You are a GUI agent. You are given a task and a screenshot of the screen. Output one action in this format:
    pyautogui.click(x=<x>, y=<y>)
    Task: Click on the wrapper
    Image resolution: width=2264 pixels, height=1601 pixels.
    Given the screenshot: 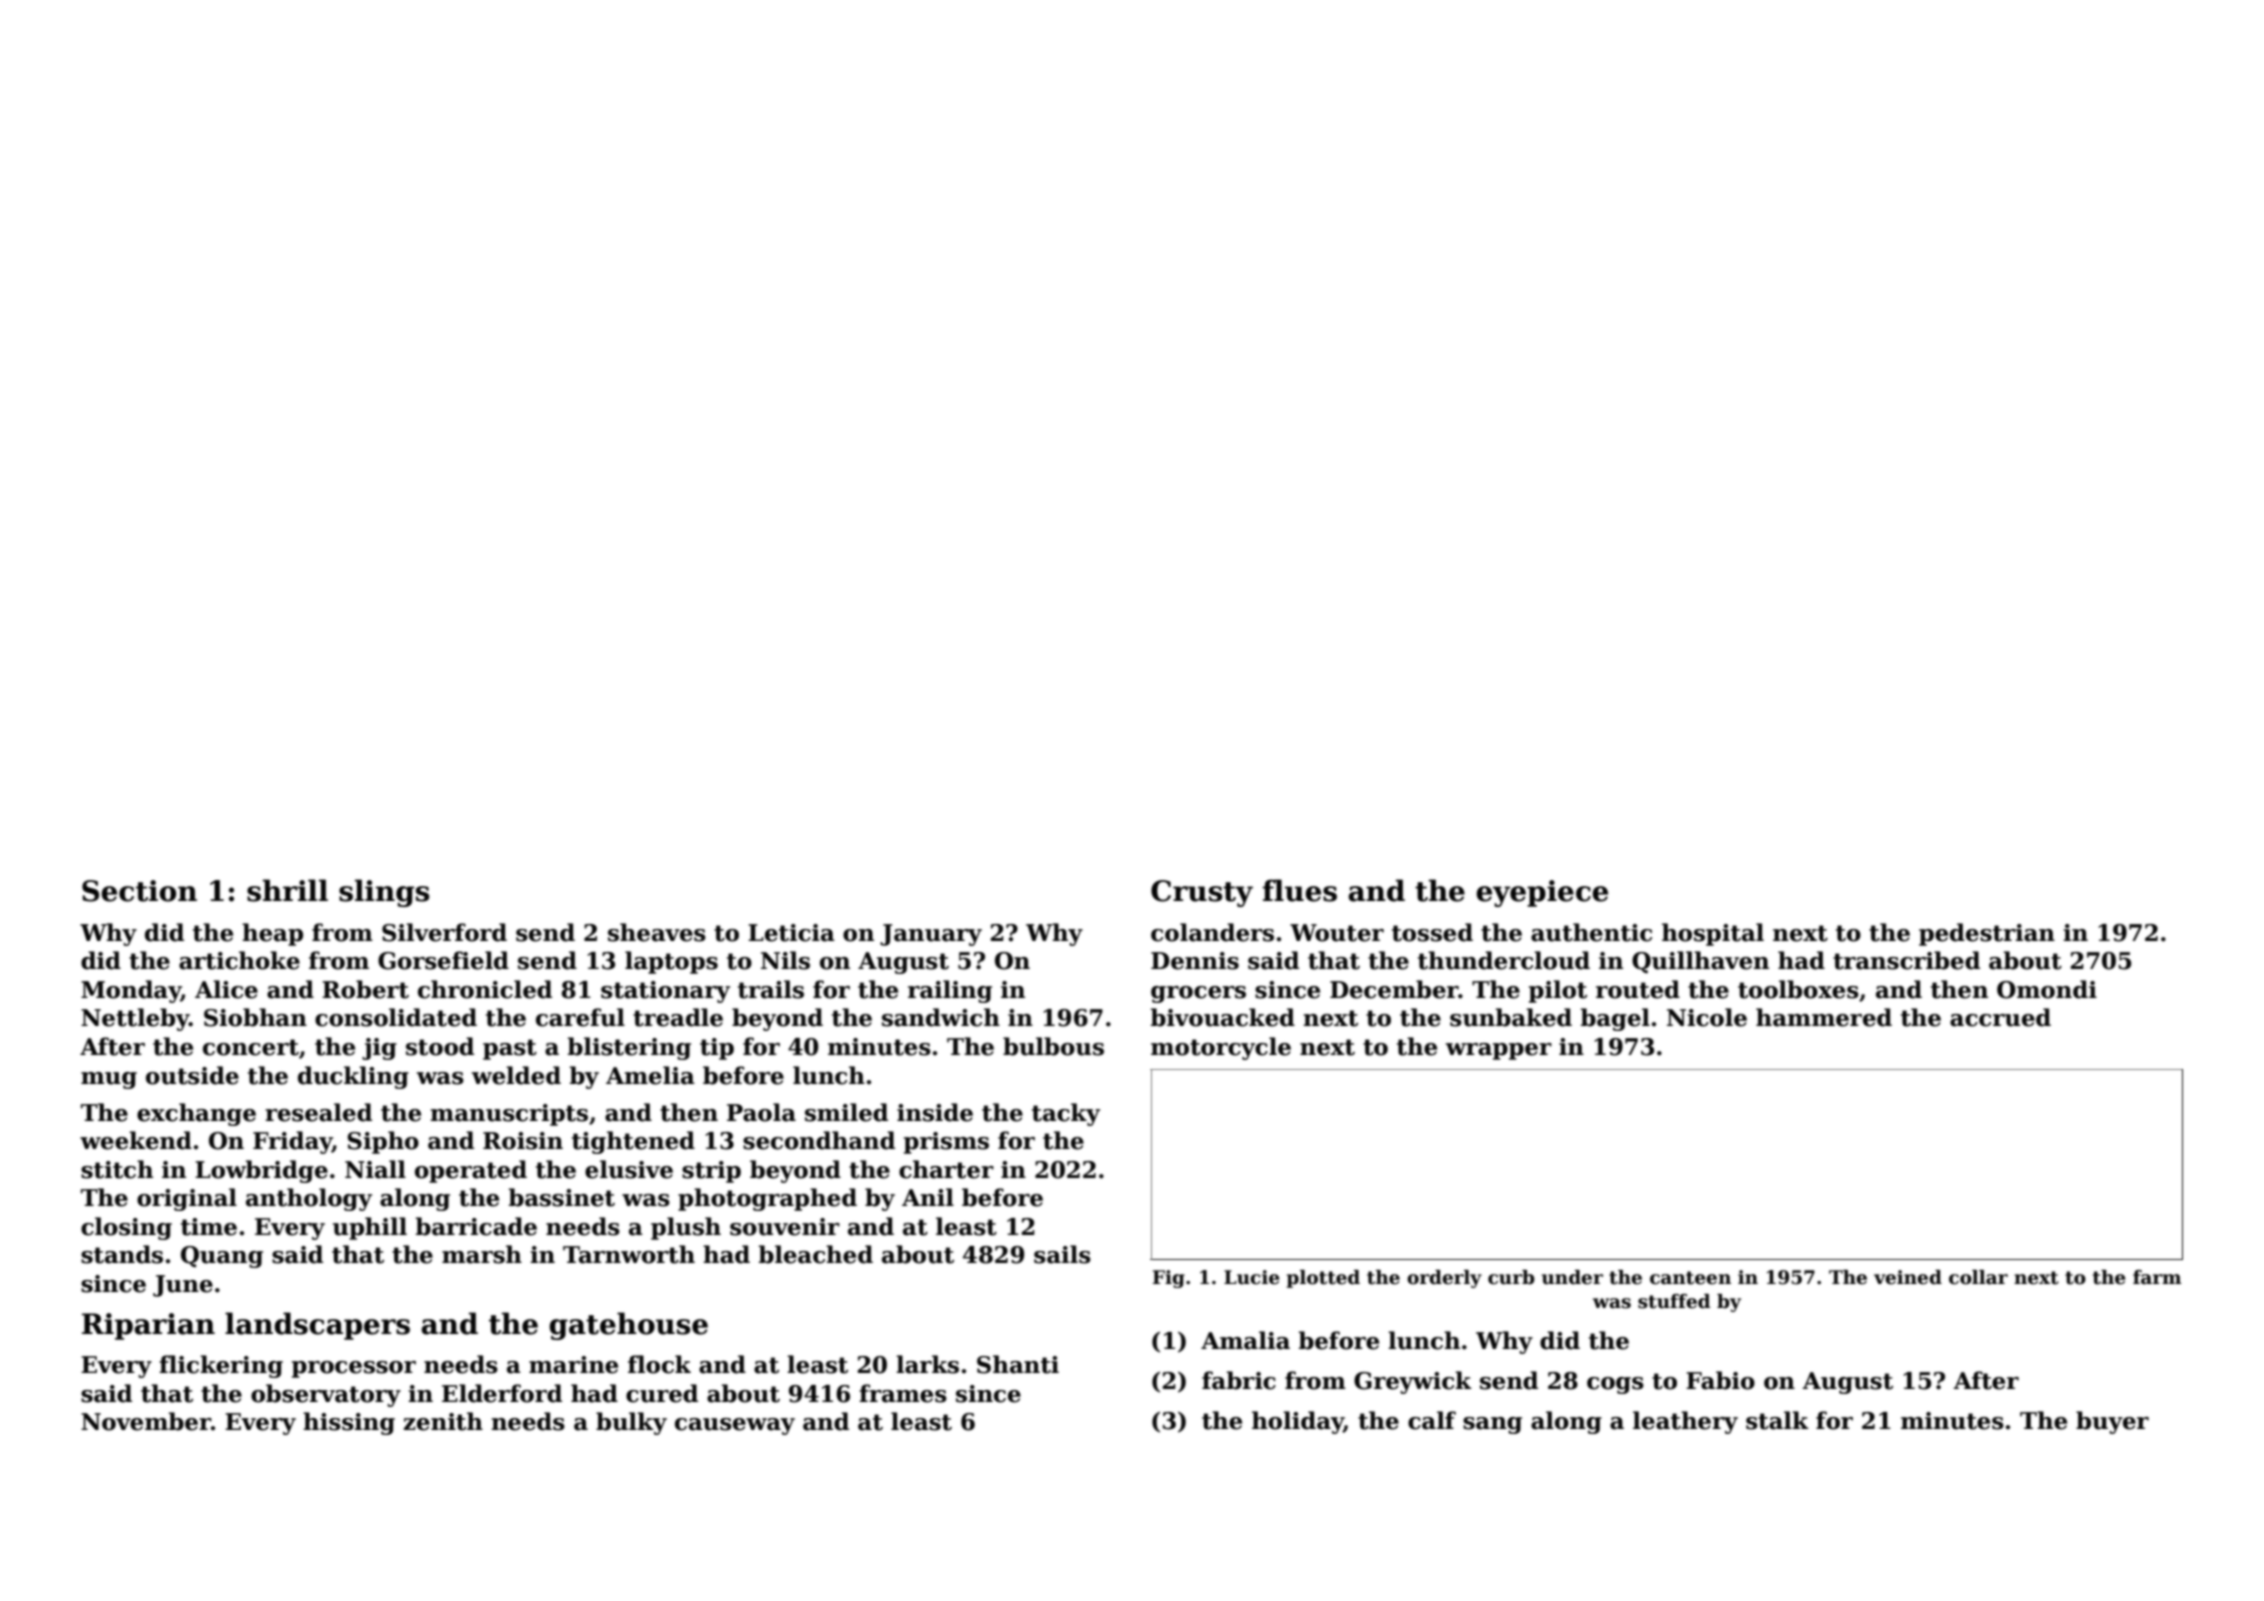 What is the action you would take?
    pyautogui.click(x=1499, y=1051)
